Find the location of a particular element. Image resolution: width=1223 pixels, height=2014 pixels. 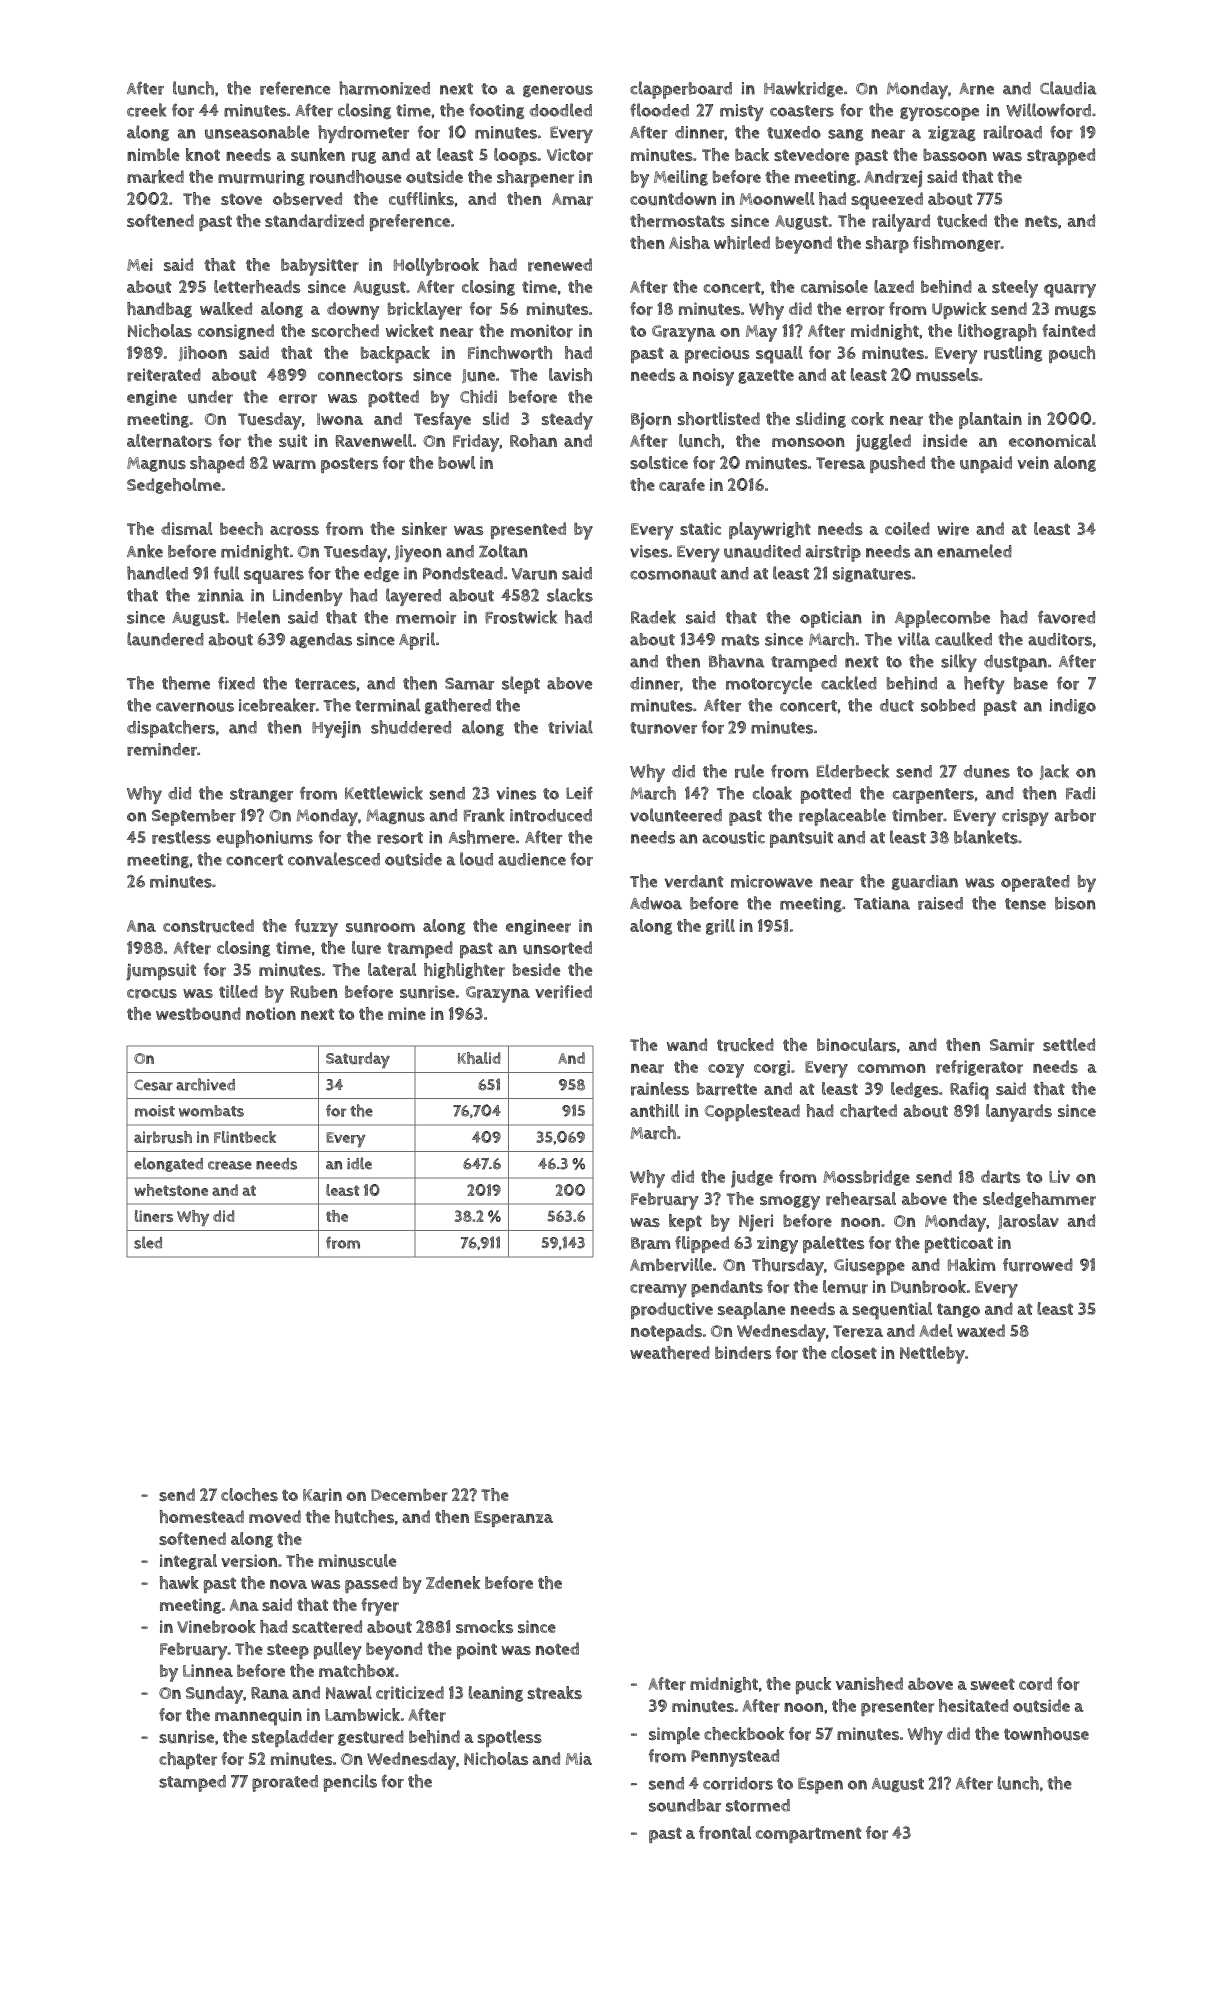

Linnea is located at coordinates (208, 1670).
